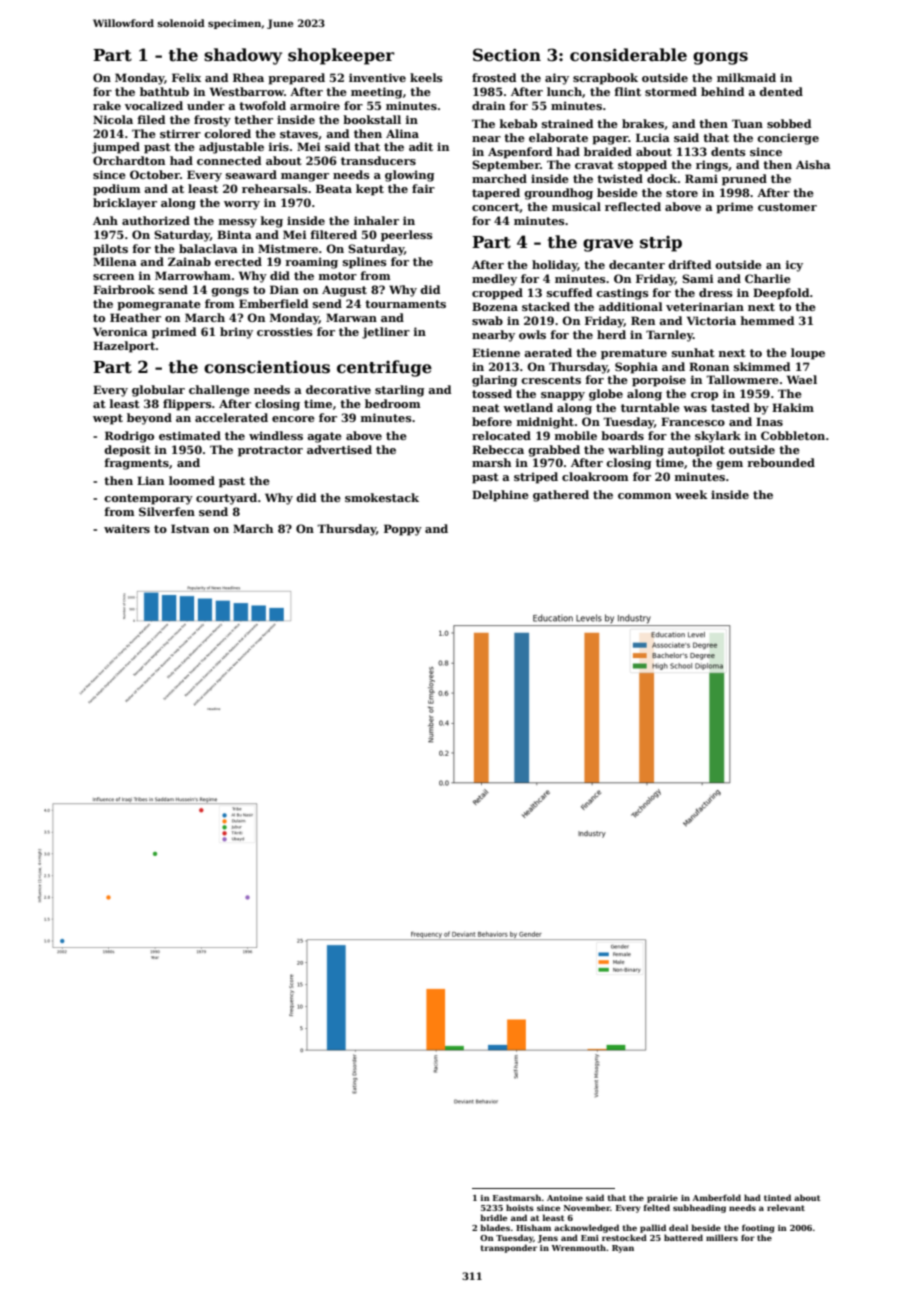  I want to click on rebounded, so click(781, 462).
